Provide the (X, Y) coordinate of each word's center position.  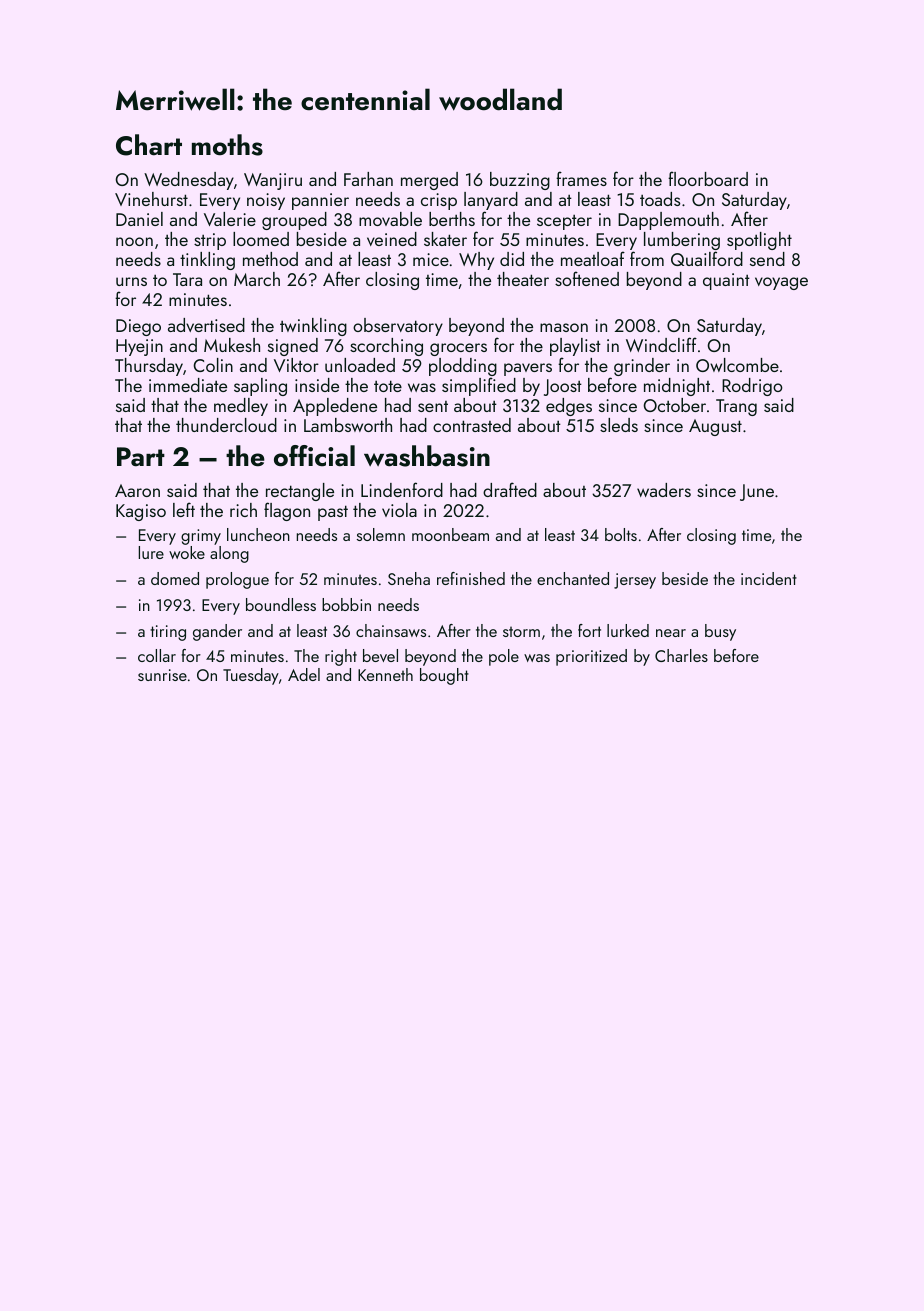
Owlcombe (737, 365)
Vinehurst (151, 199)
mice (431, 259)
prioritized (591, 657)
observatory (398, 327)
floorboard (708, 178)
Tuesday (251, 676)
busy (720, 632)
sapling (260, 387)
